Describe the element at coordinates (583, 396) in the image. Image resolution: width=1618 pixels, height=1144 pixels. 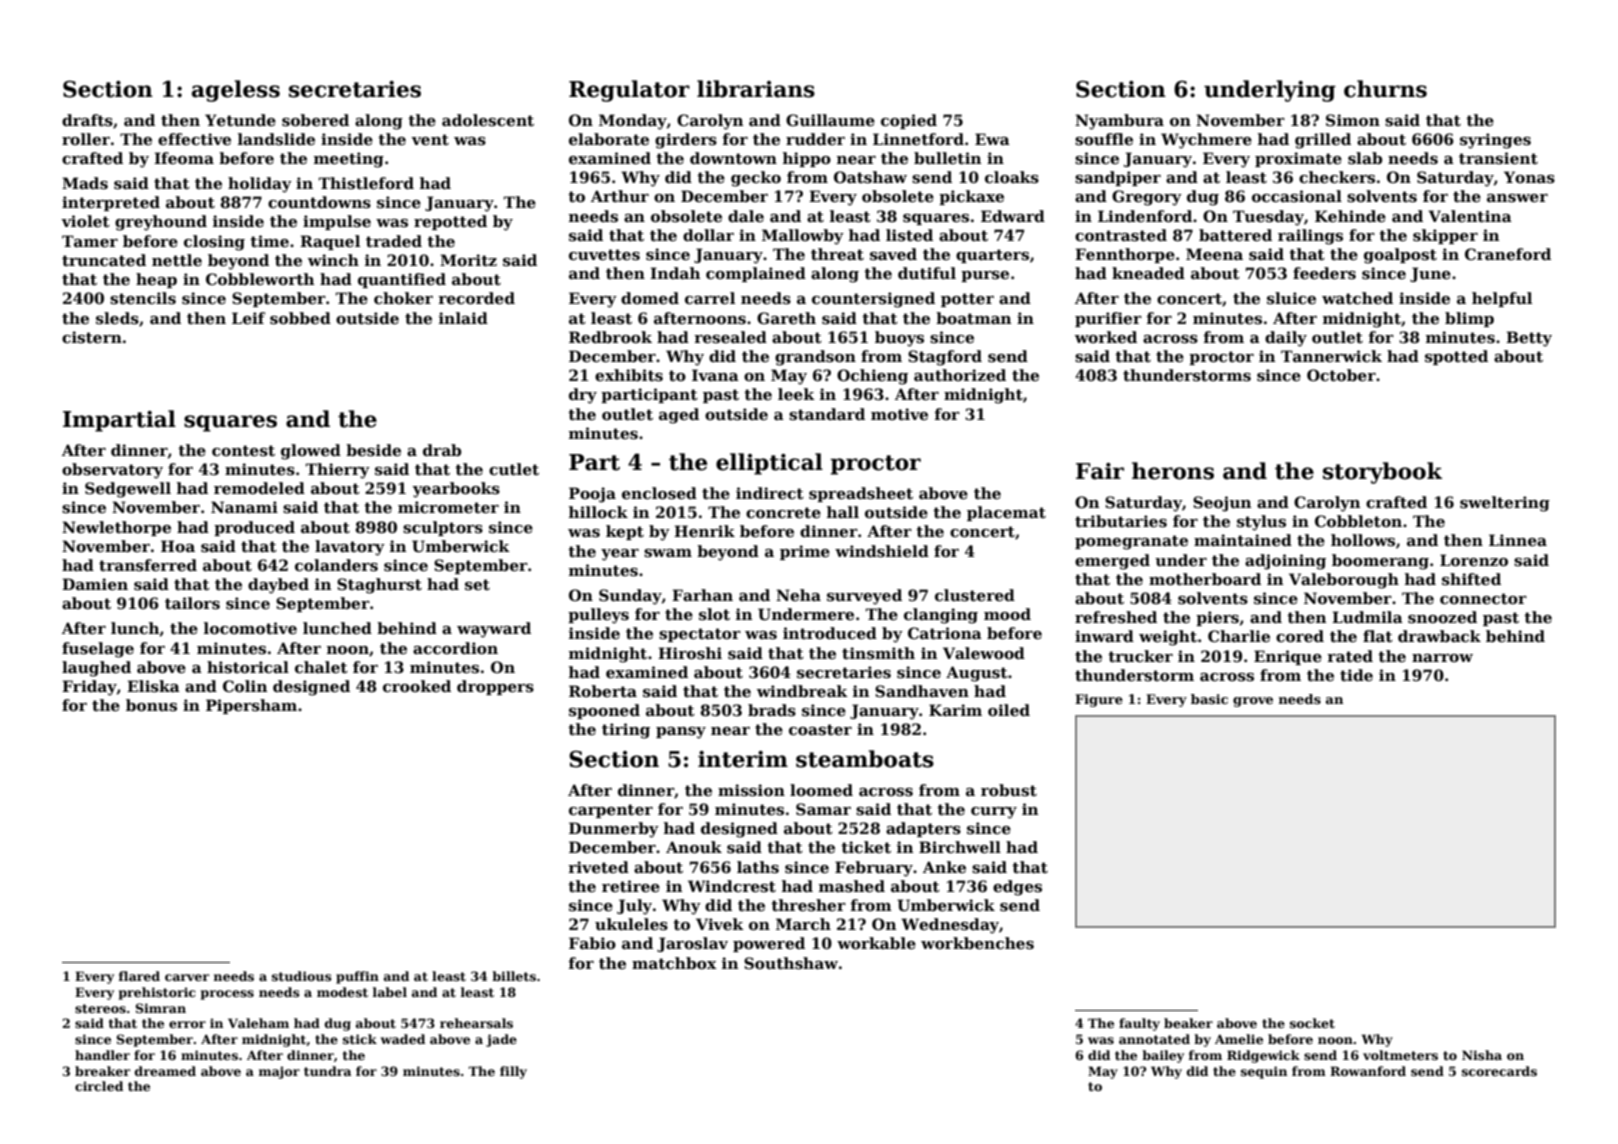
I see `dry` at that location.
